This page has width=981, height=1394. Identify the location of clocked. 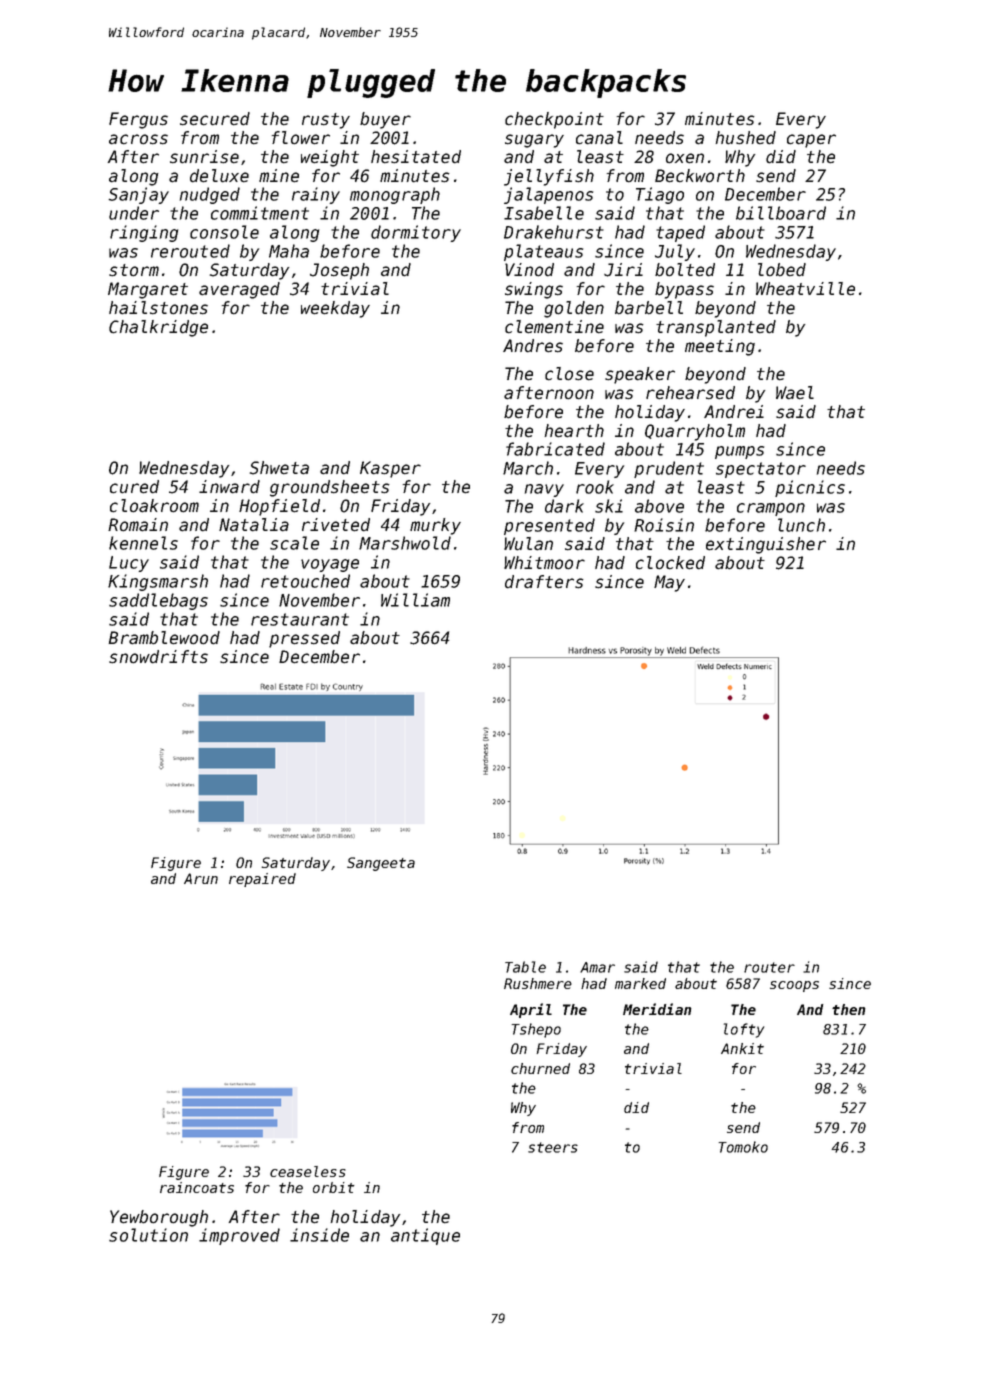
(670, 563).
